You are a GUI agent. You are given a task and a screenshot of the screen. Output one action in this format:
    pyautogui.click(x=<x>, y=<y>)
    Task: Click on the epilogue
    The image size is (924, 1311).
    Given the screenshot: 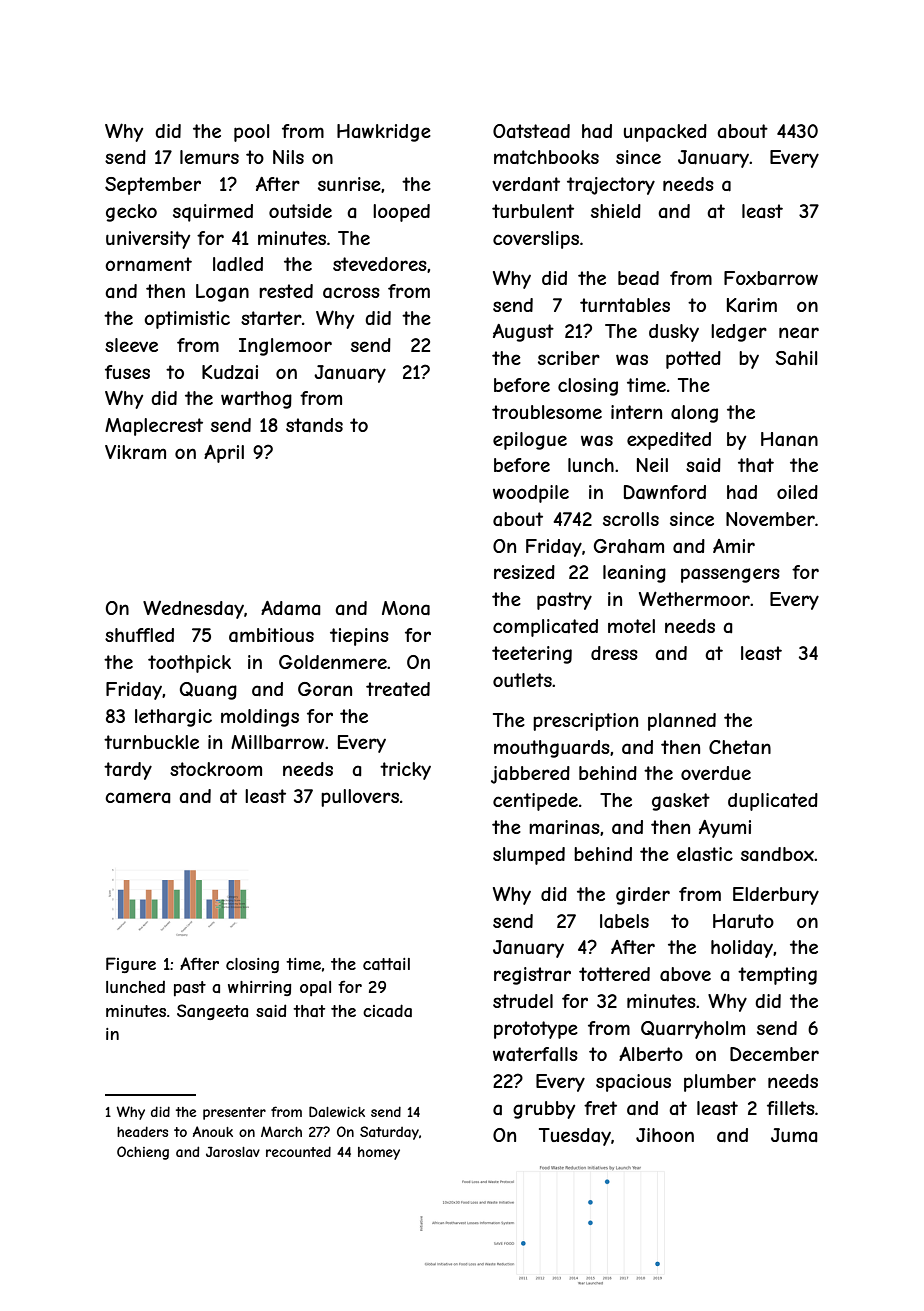 What is the action you would take?
    pyautogui.click(x=530, y=441)
